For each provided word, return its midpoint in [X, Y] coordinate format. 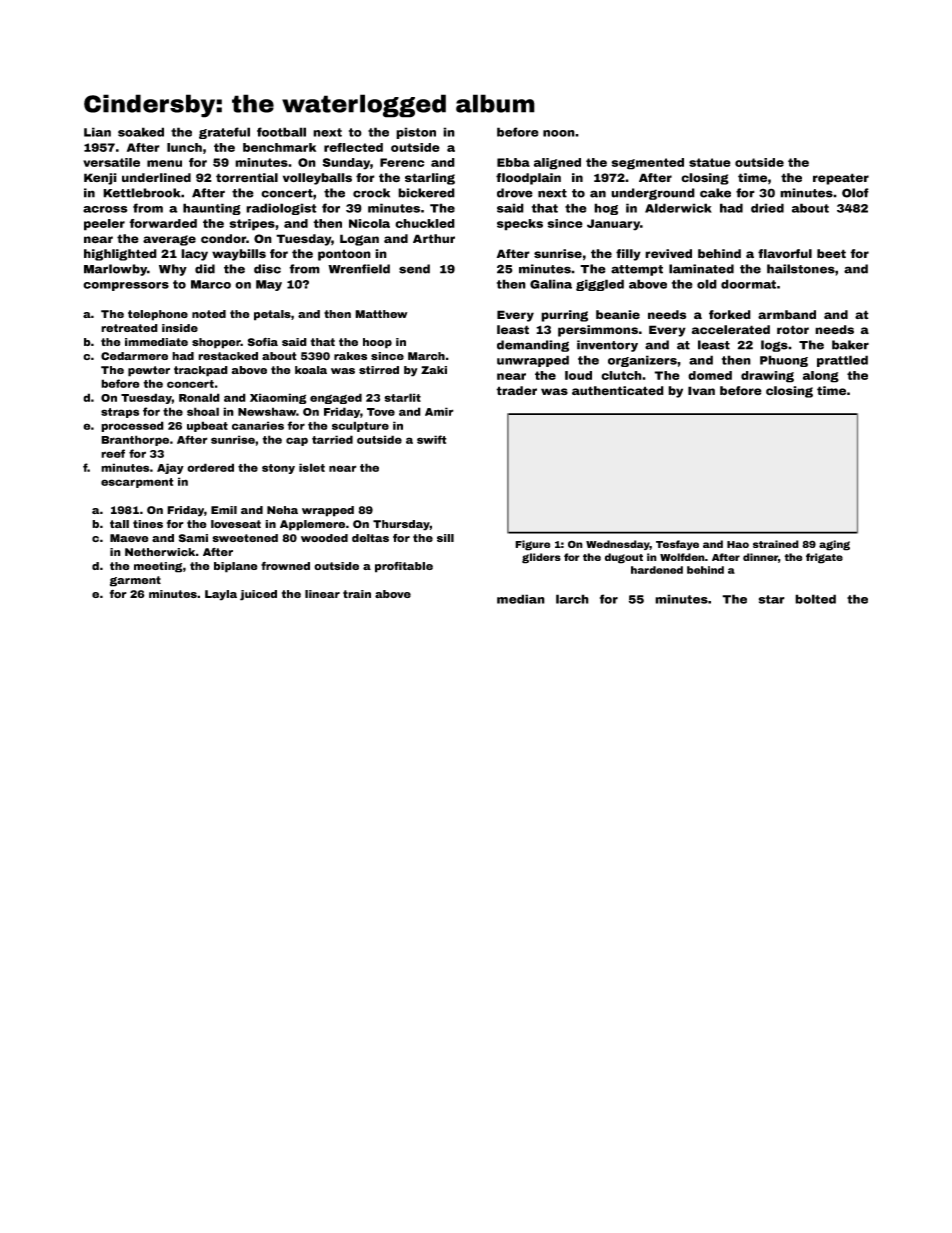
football [281, 132]
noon [559, 133]
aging [834, 545]
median [521, 599]
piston [416, 133]
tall [119, 524]
